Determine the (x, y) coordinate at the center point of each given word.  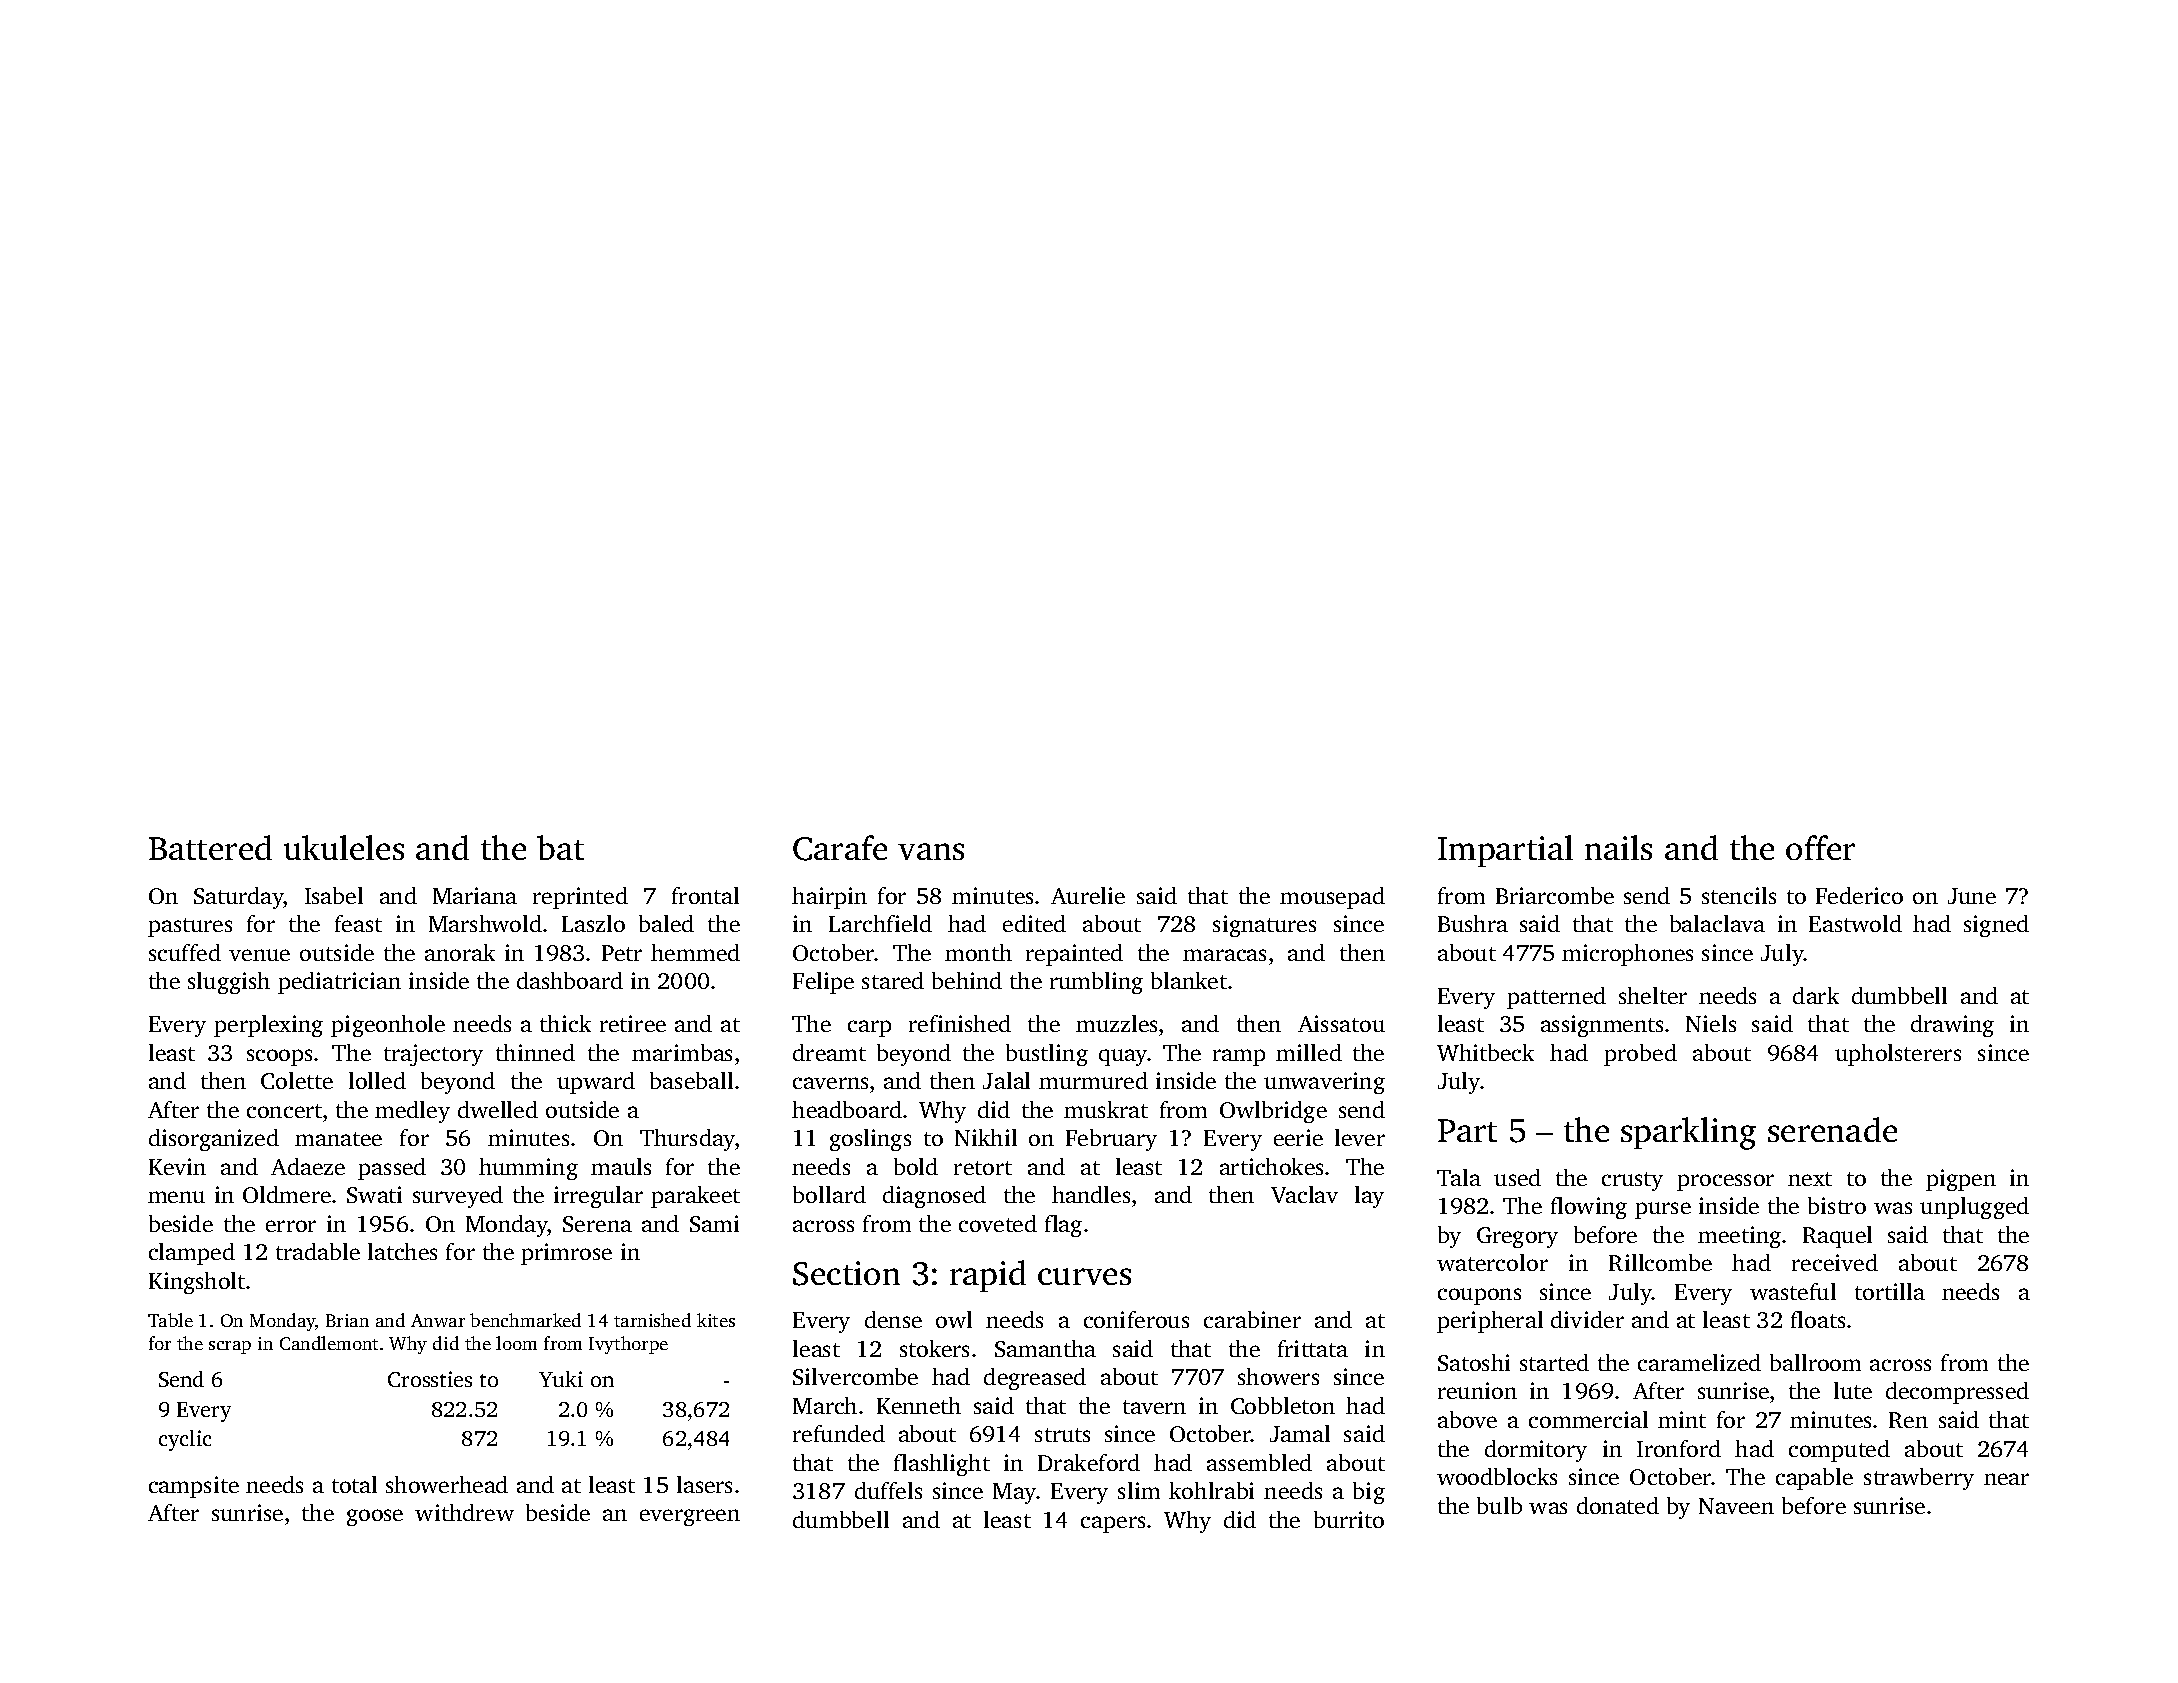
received (1835, 1262)
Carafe (840, 848)
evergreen (690, 1517)
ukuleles (344, 847)
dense (893, 1319)
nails (1618, 847)
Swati (374, 1194)
